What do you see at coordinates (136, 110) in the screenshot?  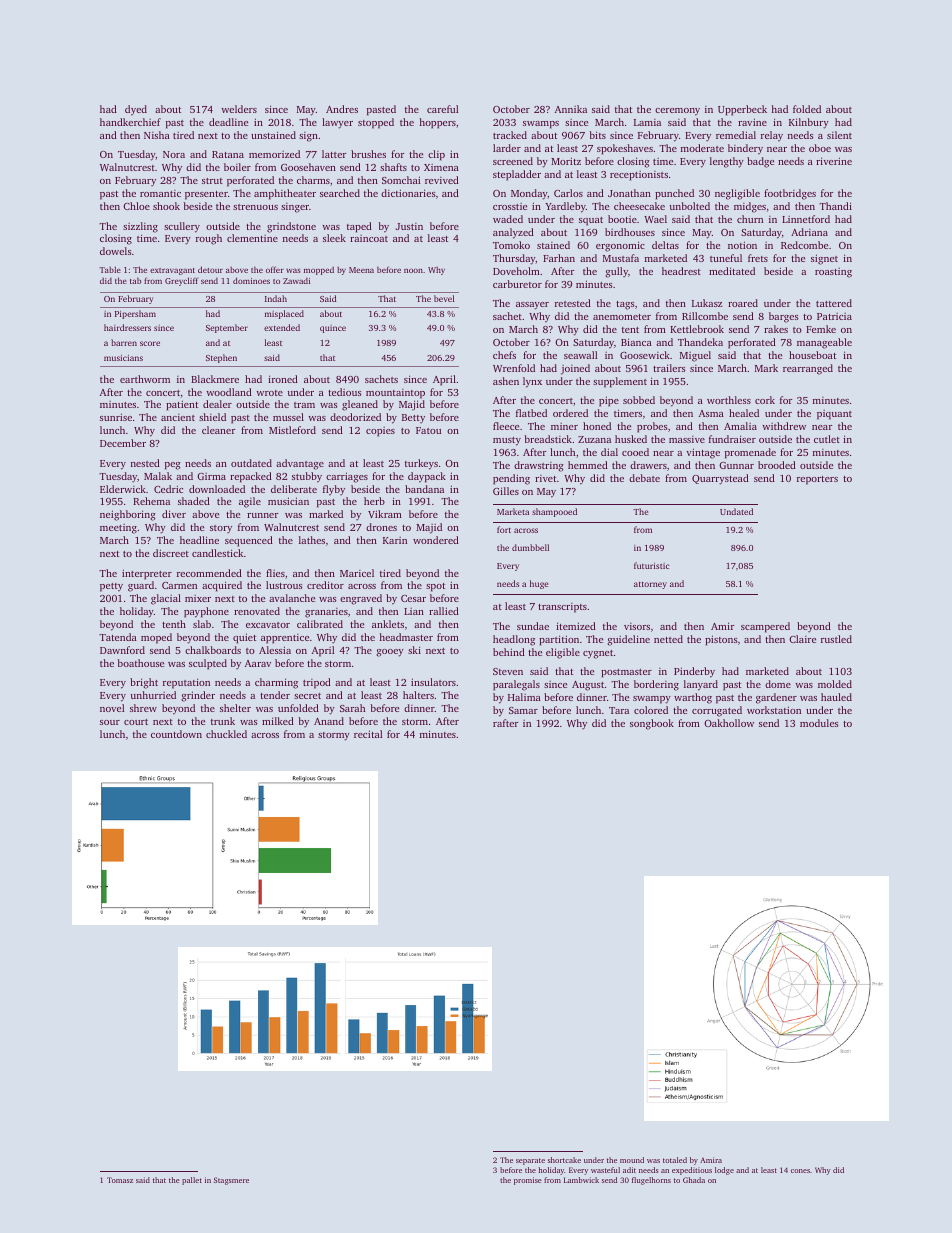 I see `dyed` at bounding box center [136, 110].
